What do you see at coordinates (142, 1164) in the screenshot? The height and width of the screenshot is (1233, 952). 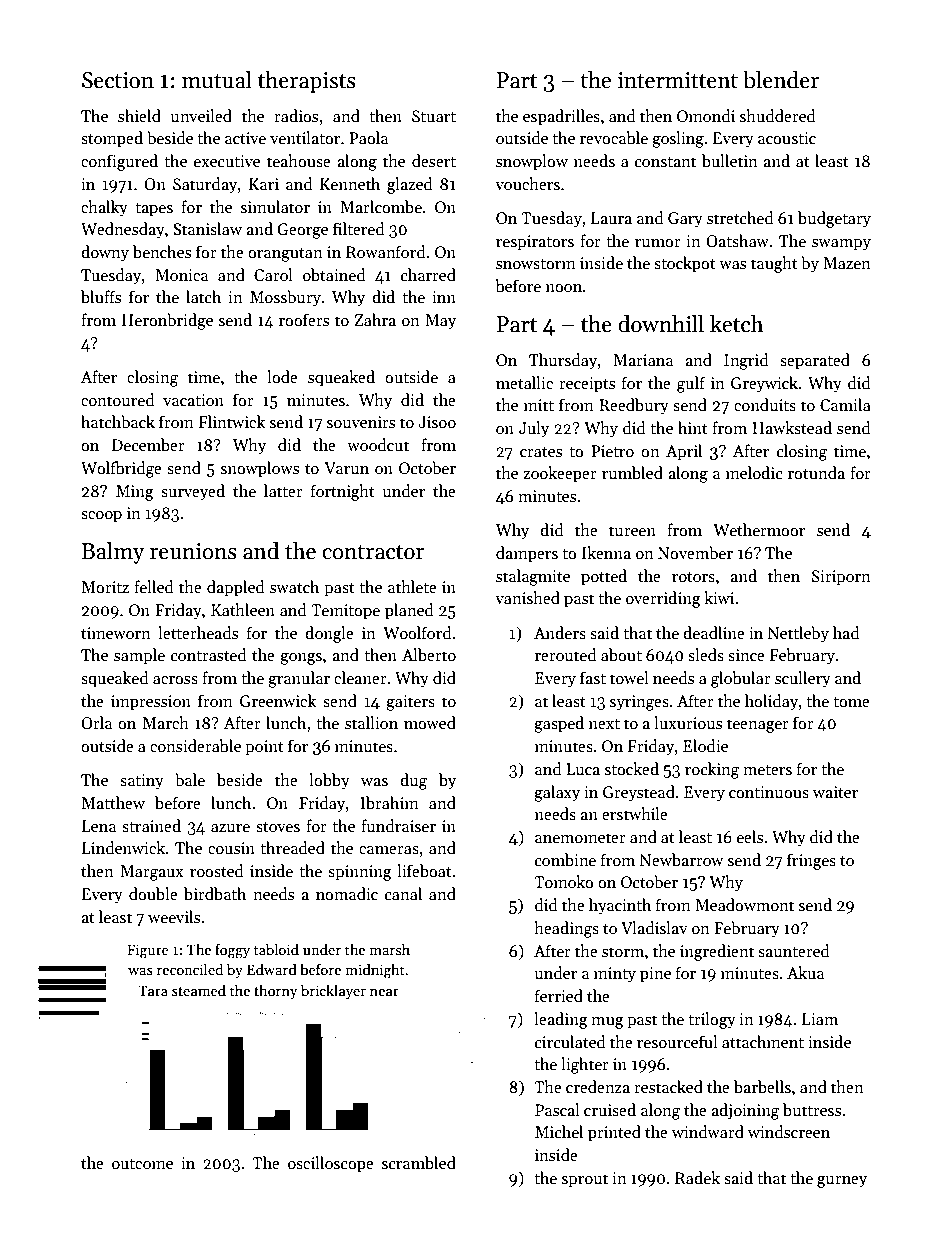 I see `outcome` at bounding box center [142, 1164].
